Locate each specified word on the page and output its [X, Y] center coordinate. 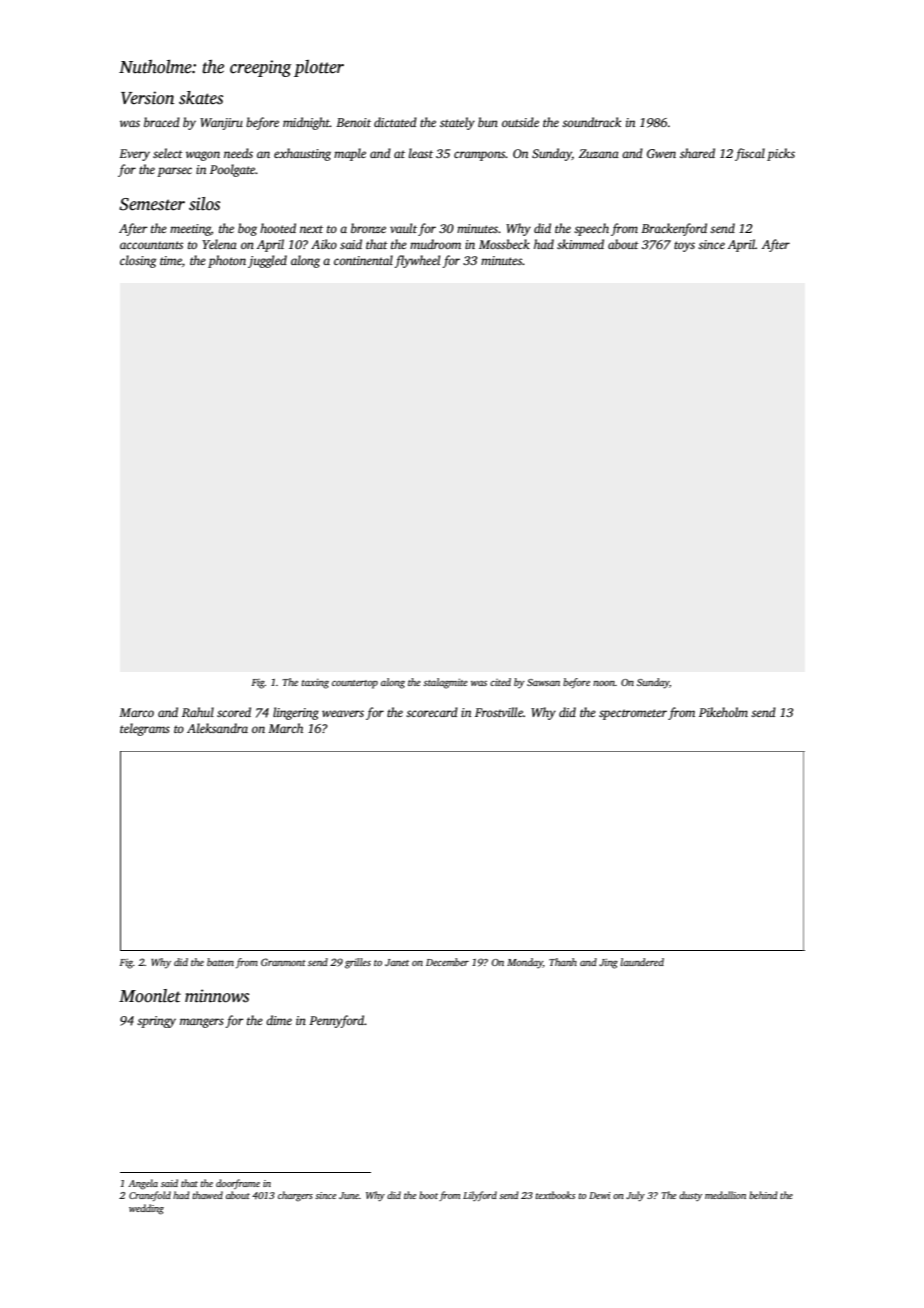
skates [201, 98]
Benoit [353, 122]
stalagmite [445, 683]
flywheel [417, 261]
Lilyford [480, 1196]
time [171, 260]
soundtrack [591, 122]
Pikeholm [723, 712]
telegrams [145, 729]
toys [684, 246]
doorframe [238, 1184]
